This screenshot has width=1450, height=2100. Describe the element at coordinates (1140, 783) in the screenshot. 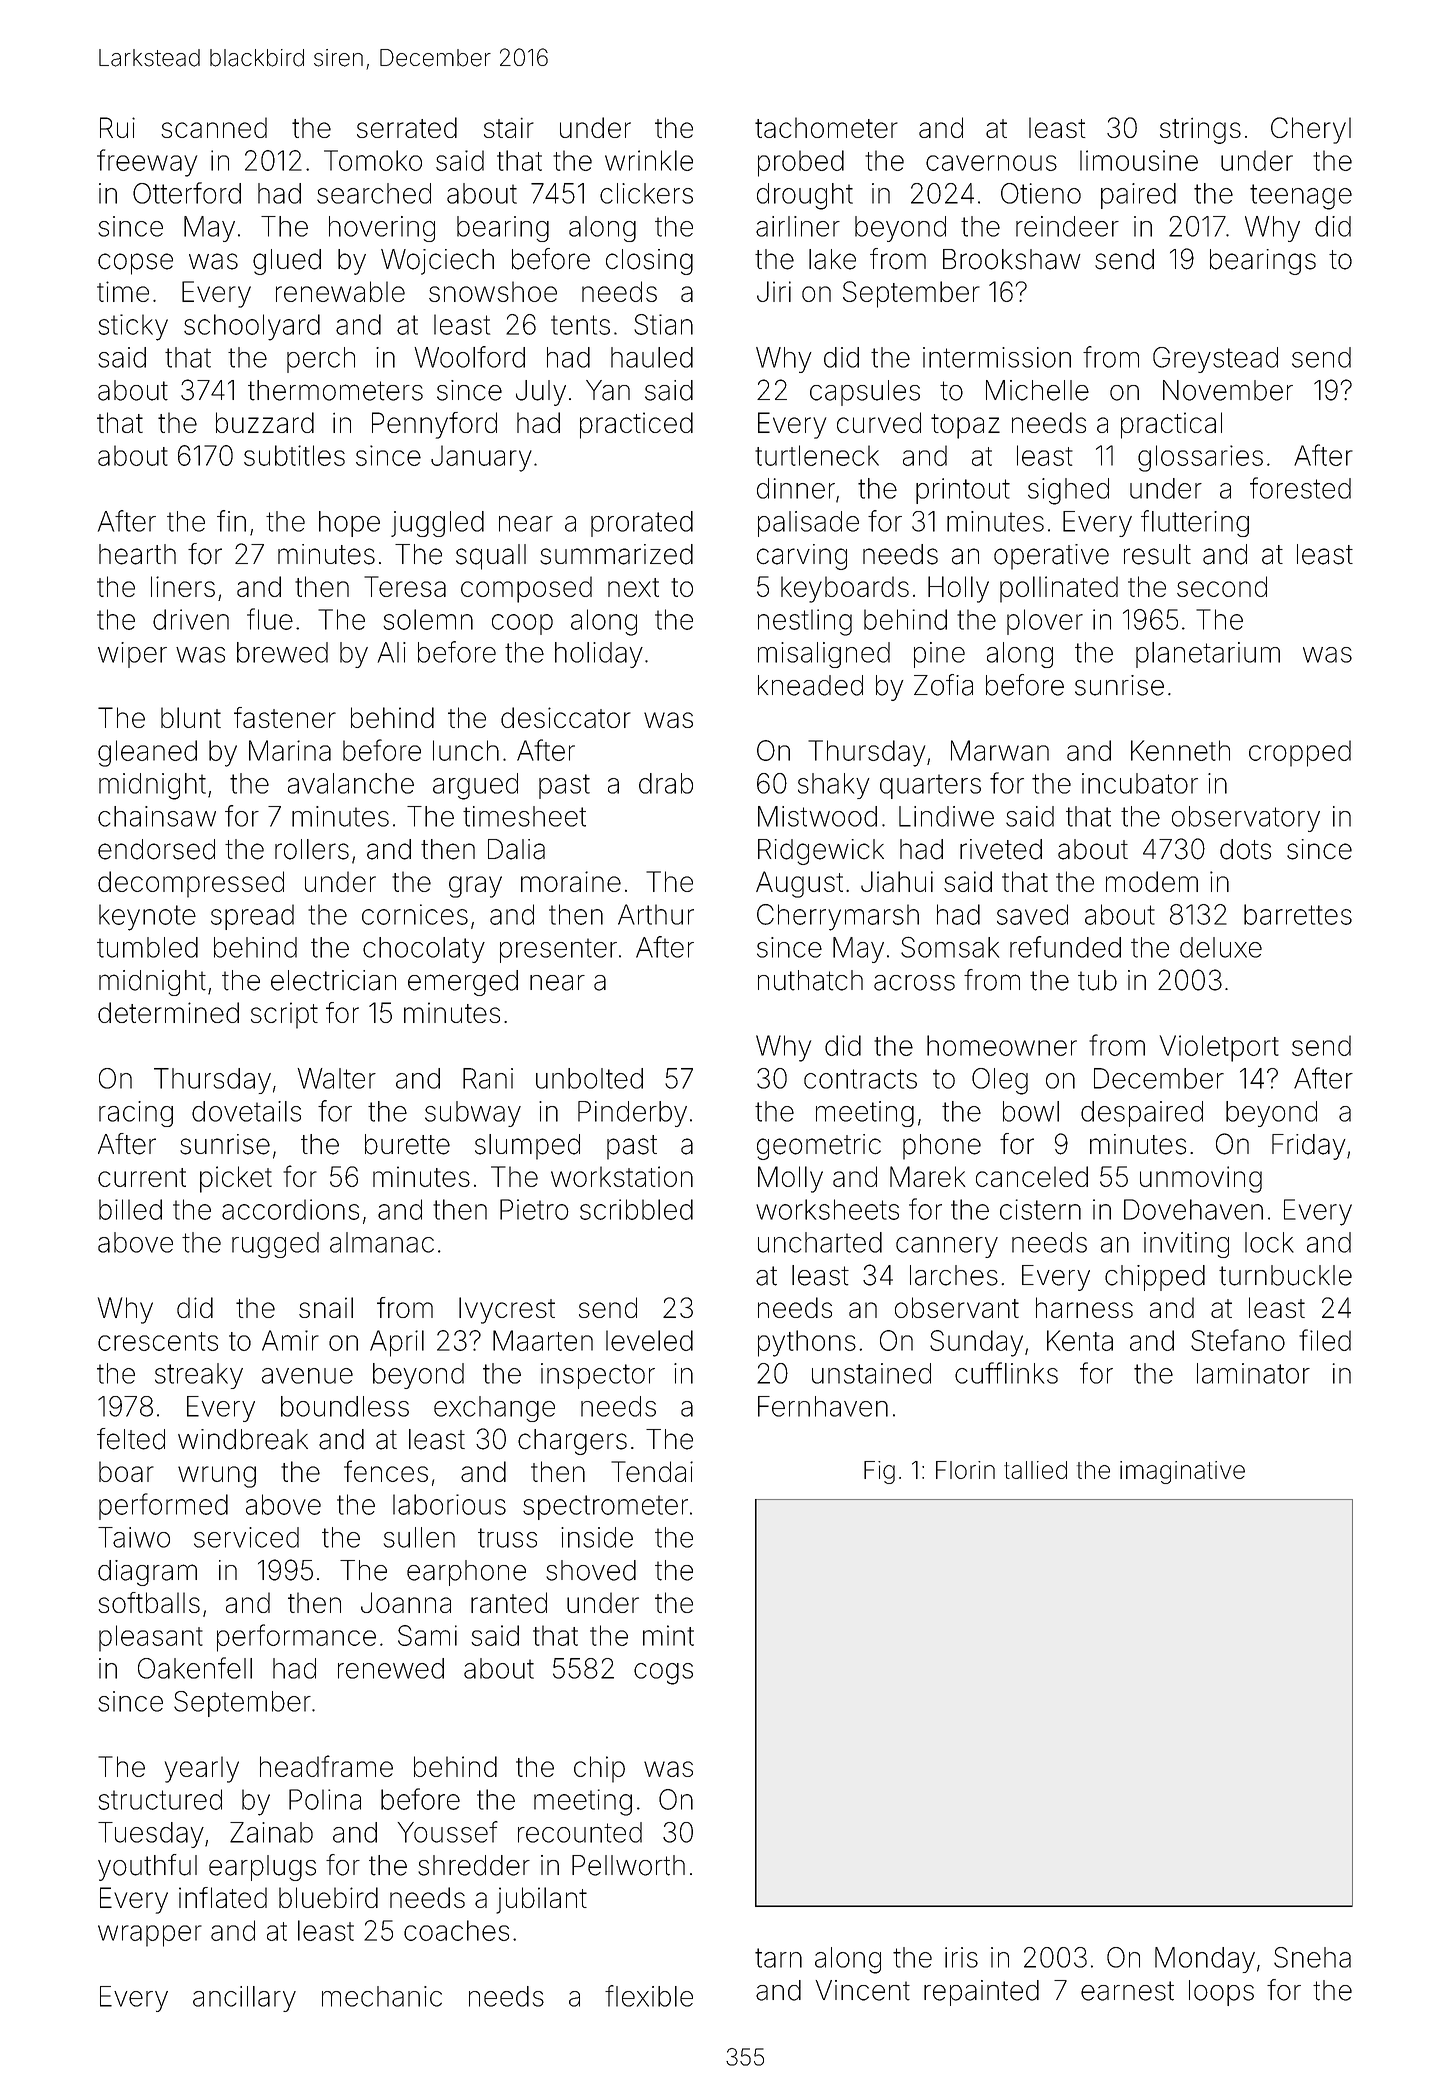

I see `incubator` at that location.
